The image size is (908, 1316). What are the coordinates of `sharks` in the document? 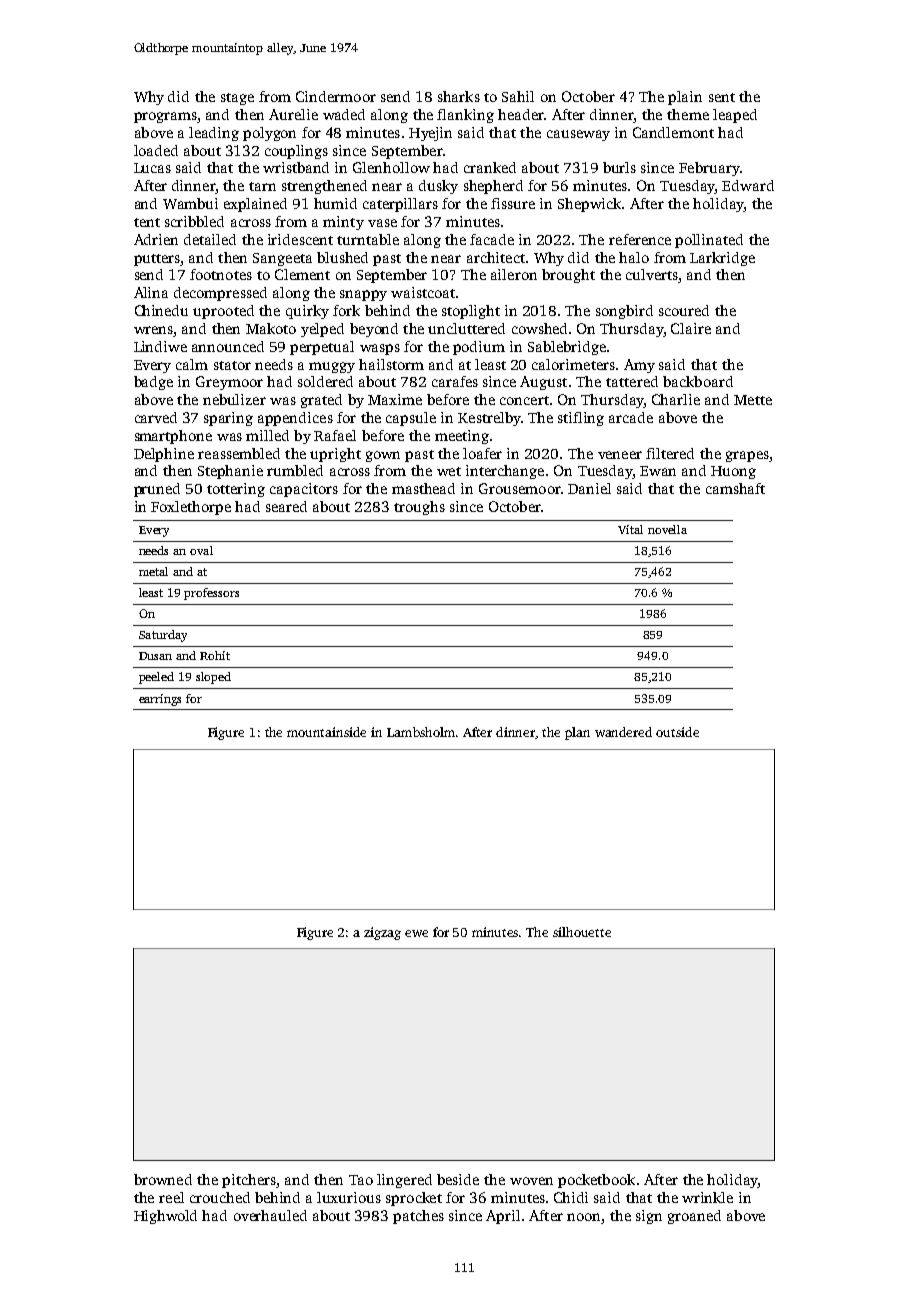 It's located at (459, 96).
